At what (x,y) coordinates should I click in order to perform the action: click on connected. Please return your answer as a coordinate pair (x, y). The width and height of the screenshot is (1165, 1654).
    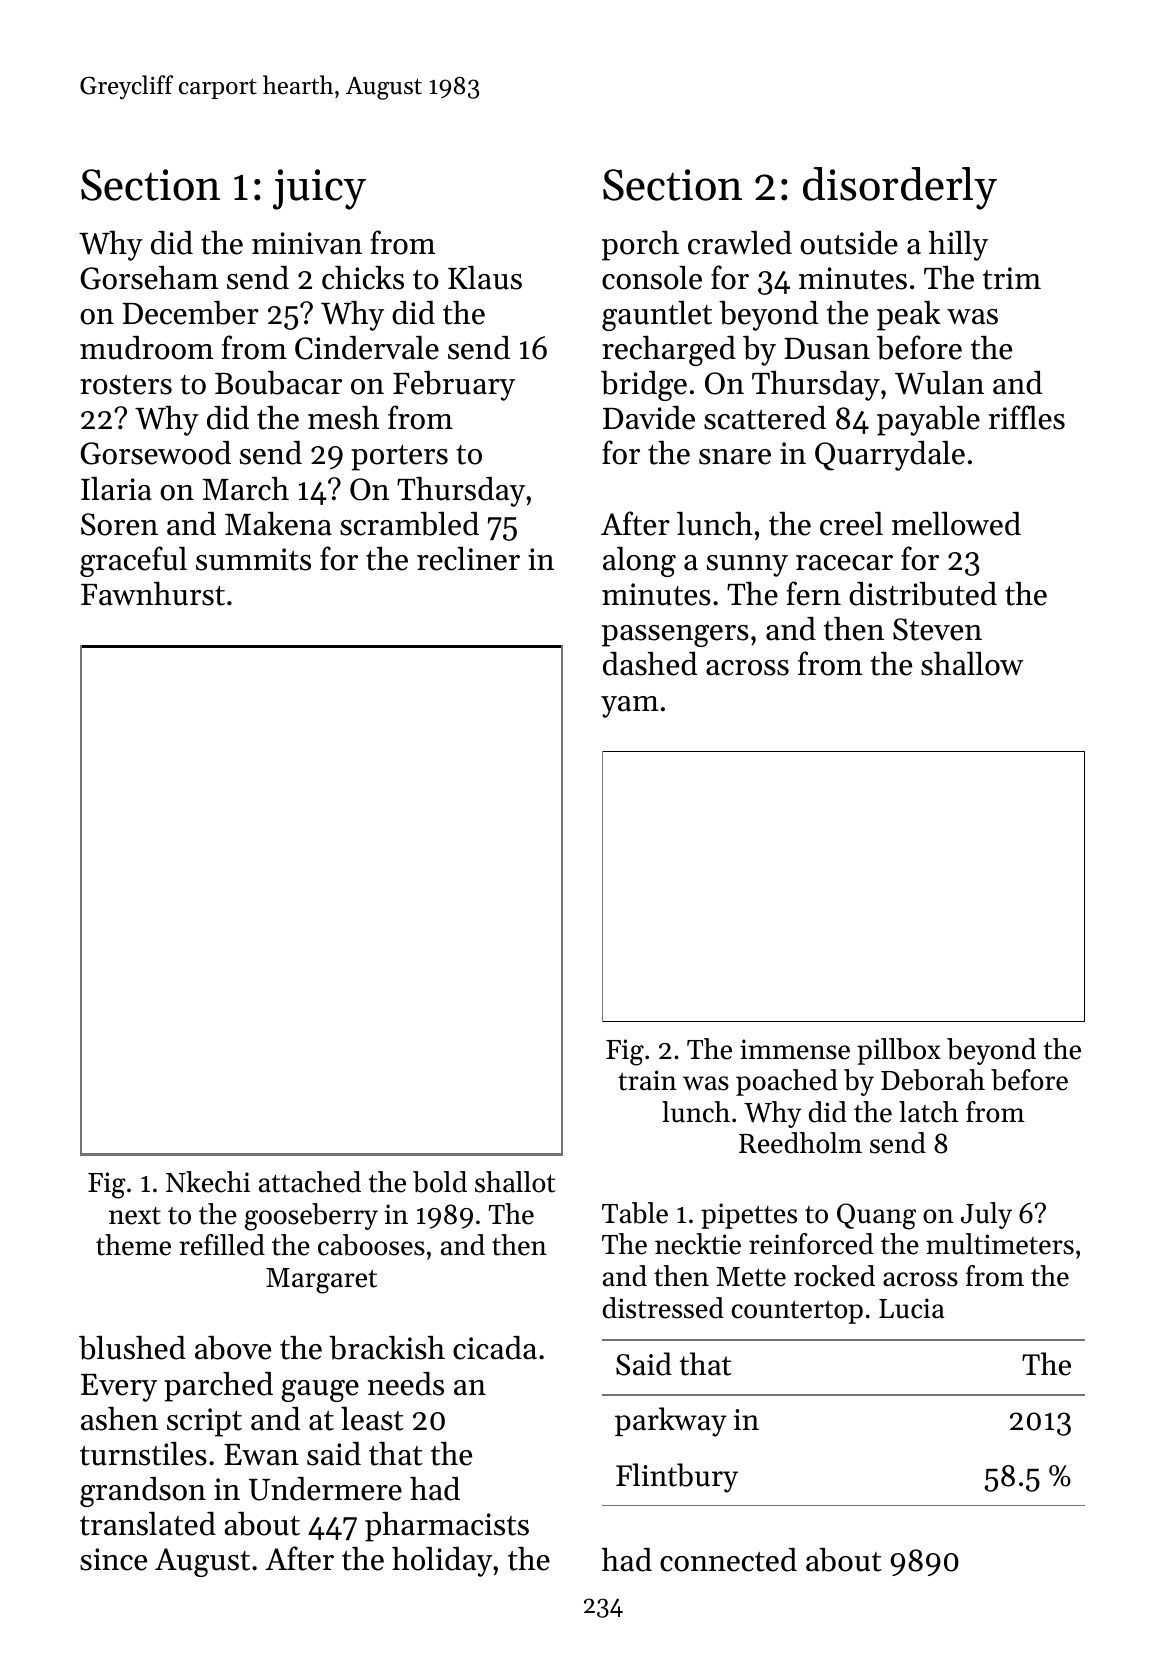
    Looking at the image, I should click on (728, 1560).
